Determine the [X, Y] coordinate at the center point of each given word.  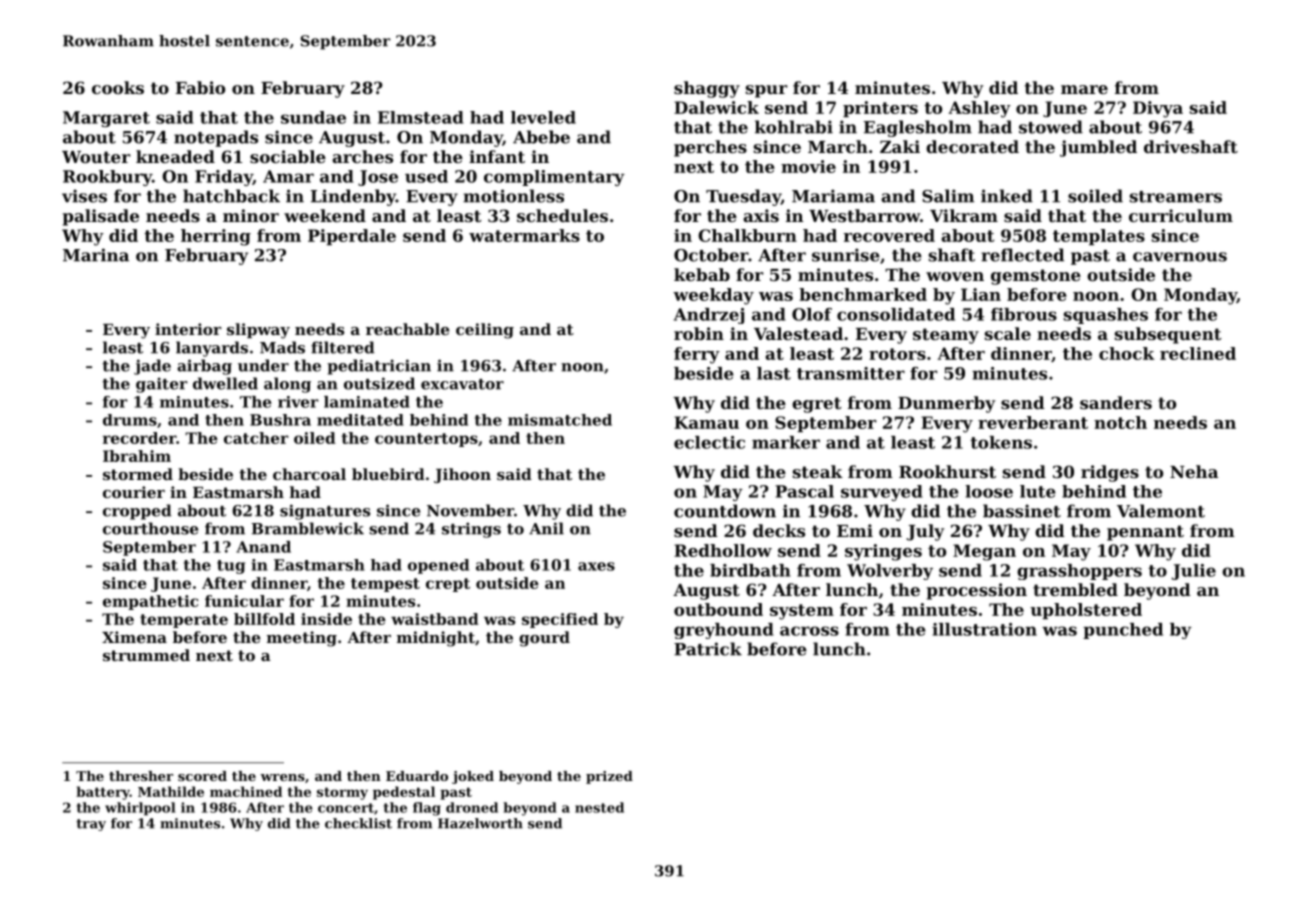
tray [91, 825]
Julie [1194, 572]
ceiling [485, 331]
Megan [984, 552]
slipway [258, 331]
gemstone [1036, 277]
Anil [546, 528]
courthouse [150, 528]
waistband [435, 619]
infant [497, 156]
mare [1084, 89]
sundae [313, 117]
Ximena [134, 637]
